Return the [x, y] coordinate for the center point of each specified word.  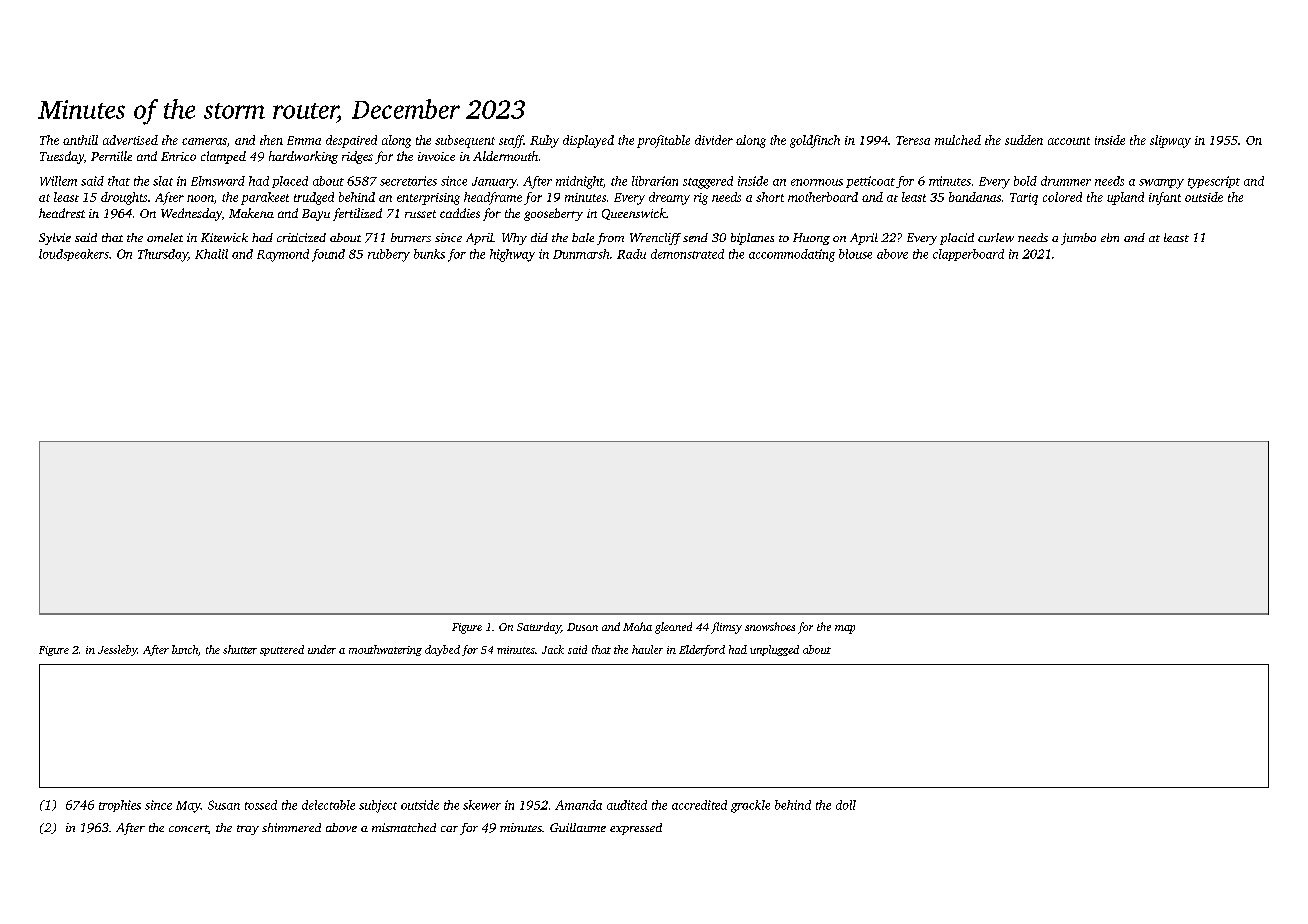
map [845, 629]
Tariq [1024, 199]
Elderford [702, 650]
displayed [588, 141]
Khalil [211, 254]
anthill [80, 140]
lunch [185, 649]
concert [188, 828]
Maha [637, 626]
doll [846, 805]
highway [512, 255]
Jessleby [117, 650]
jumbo [1078, 239]
